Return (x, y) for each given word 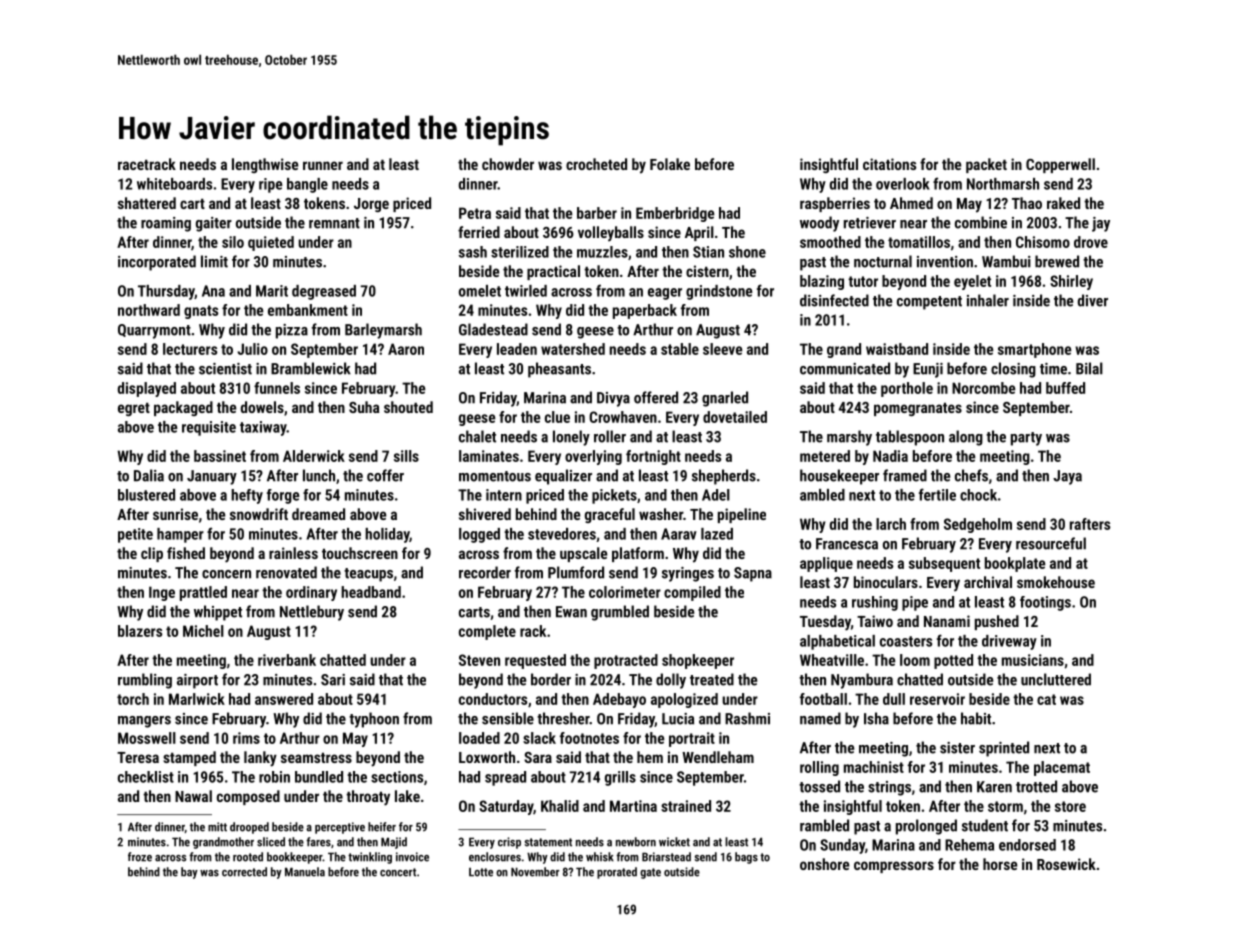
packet (986, 165)
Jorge (371, 205)
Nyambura (862, 681)
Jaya (1067, 477)
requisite (209, 428)
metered (825, 456)
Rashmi (747, 718)
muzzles (602, 252)
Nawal (193, 796)
